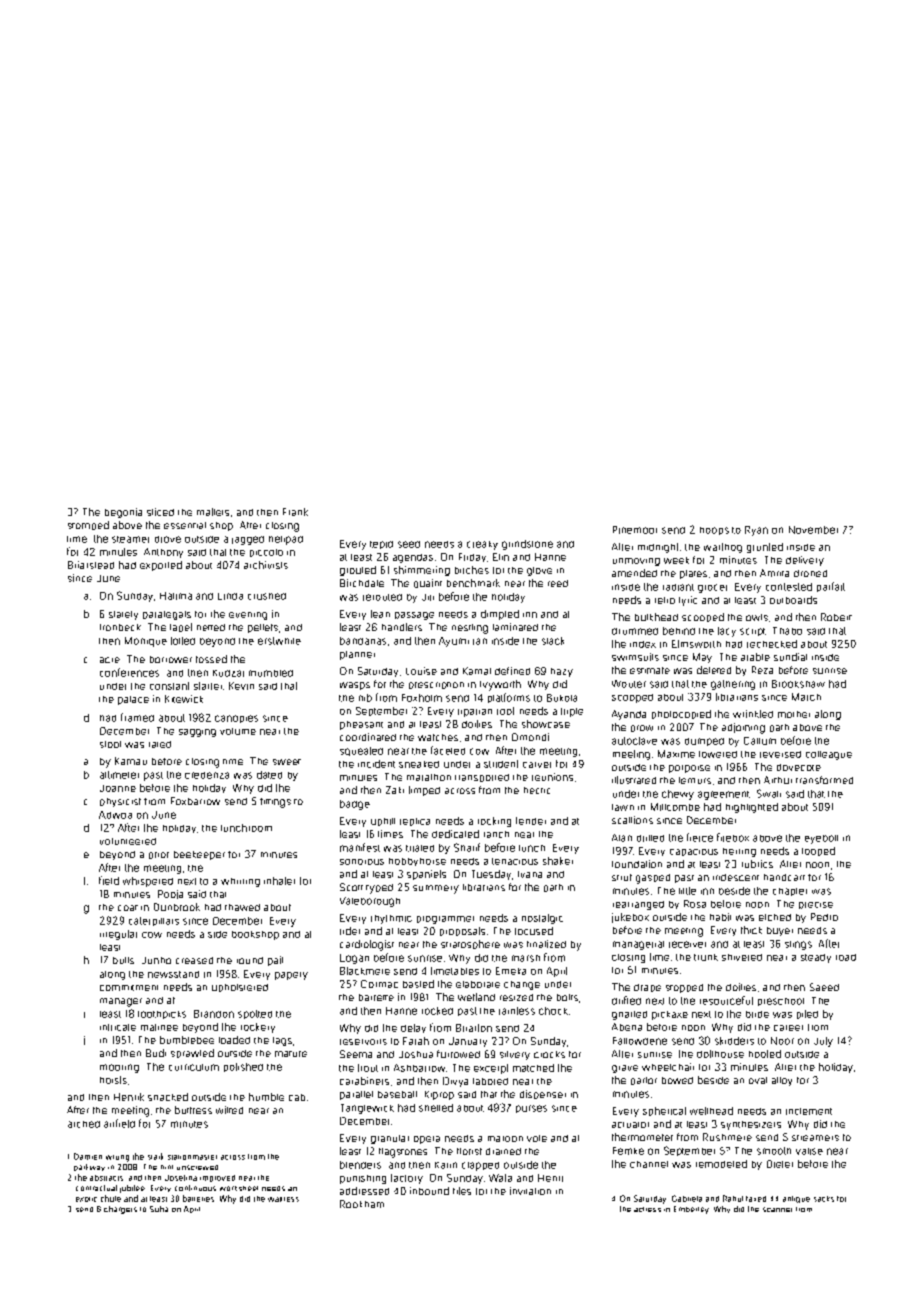 Image resolution: width=924 pixels, height=1308 pixels. What do you see at coordinates (197, 733) in the document?
I see `sagging` at bounding box center [197, 733].
